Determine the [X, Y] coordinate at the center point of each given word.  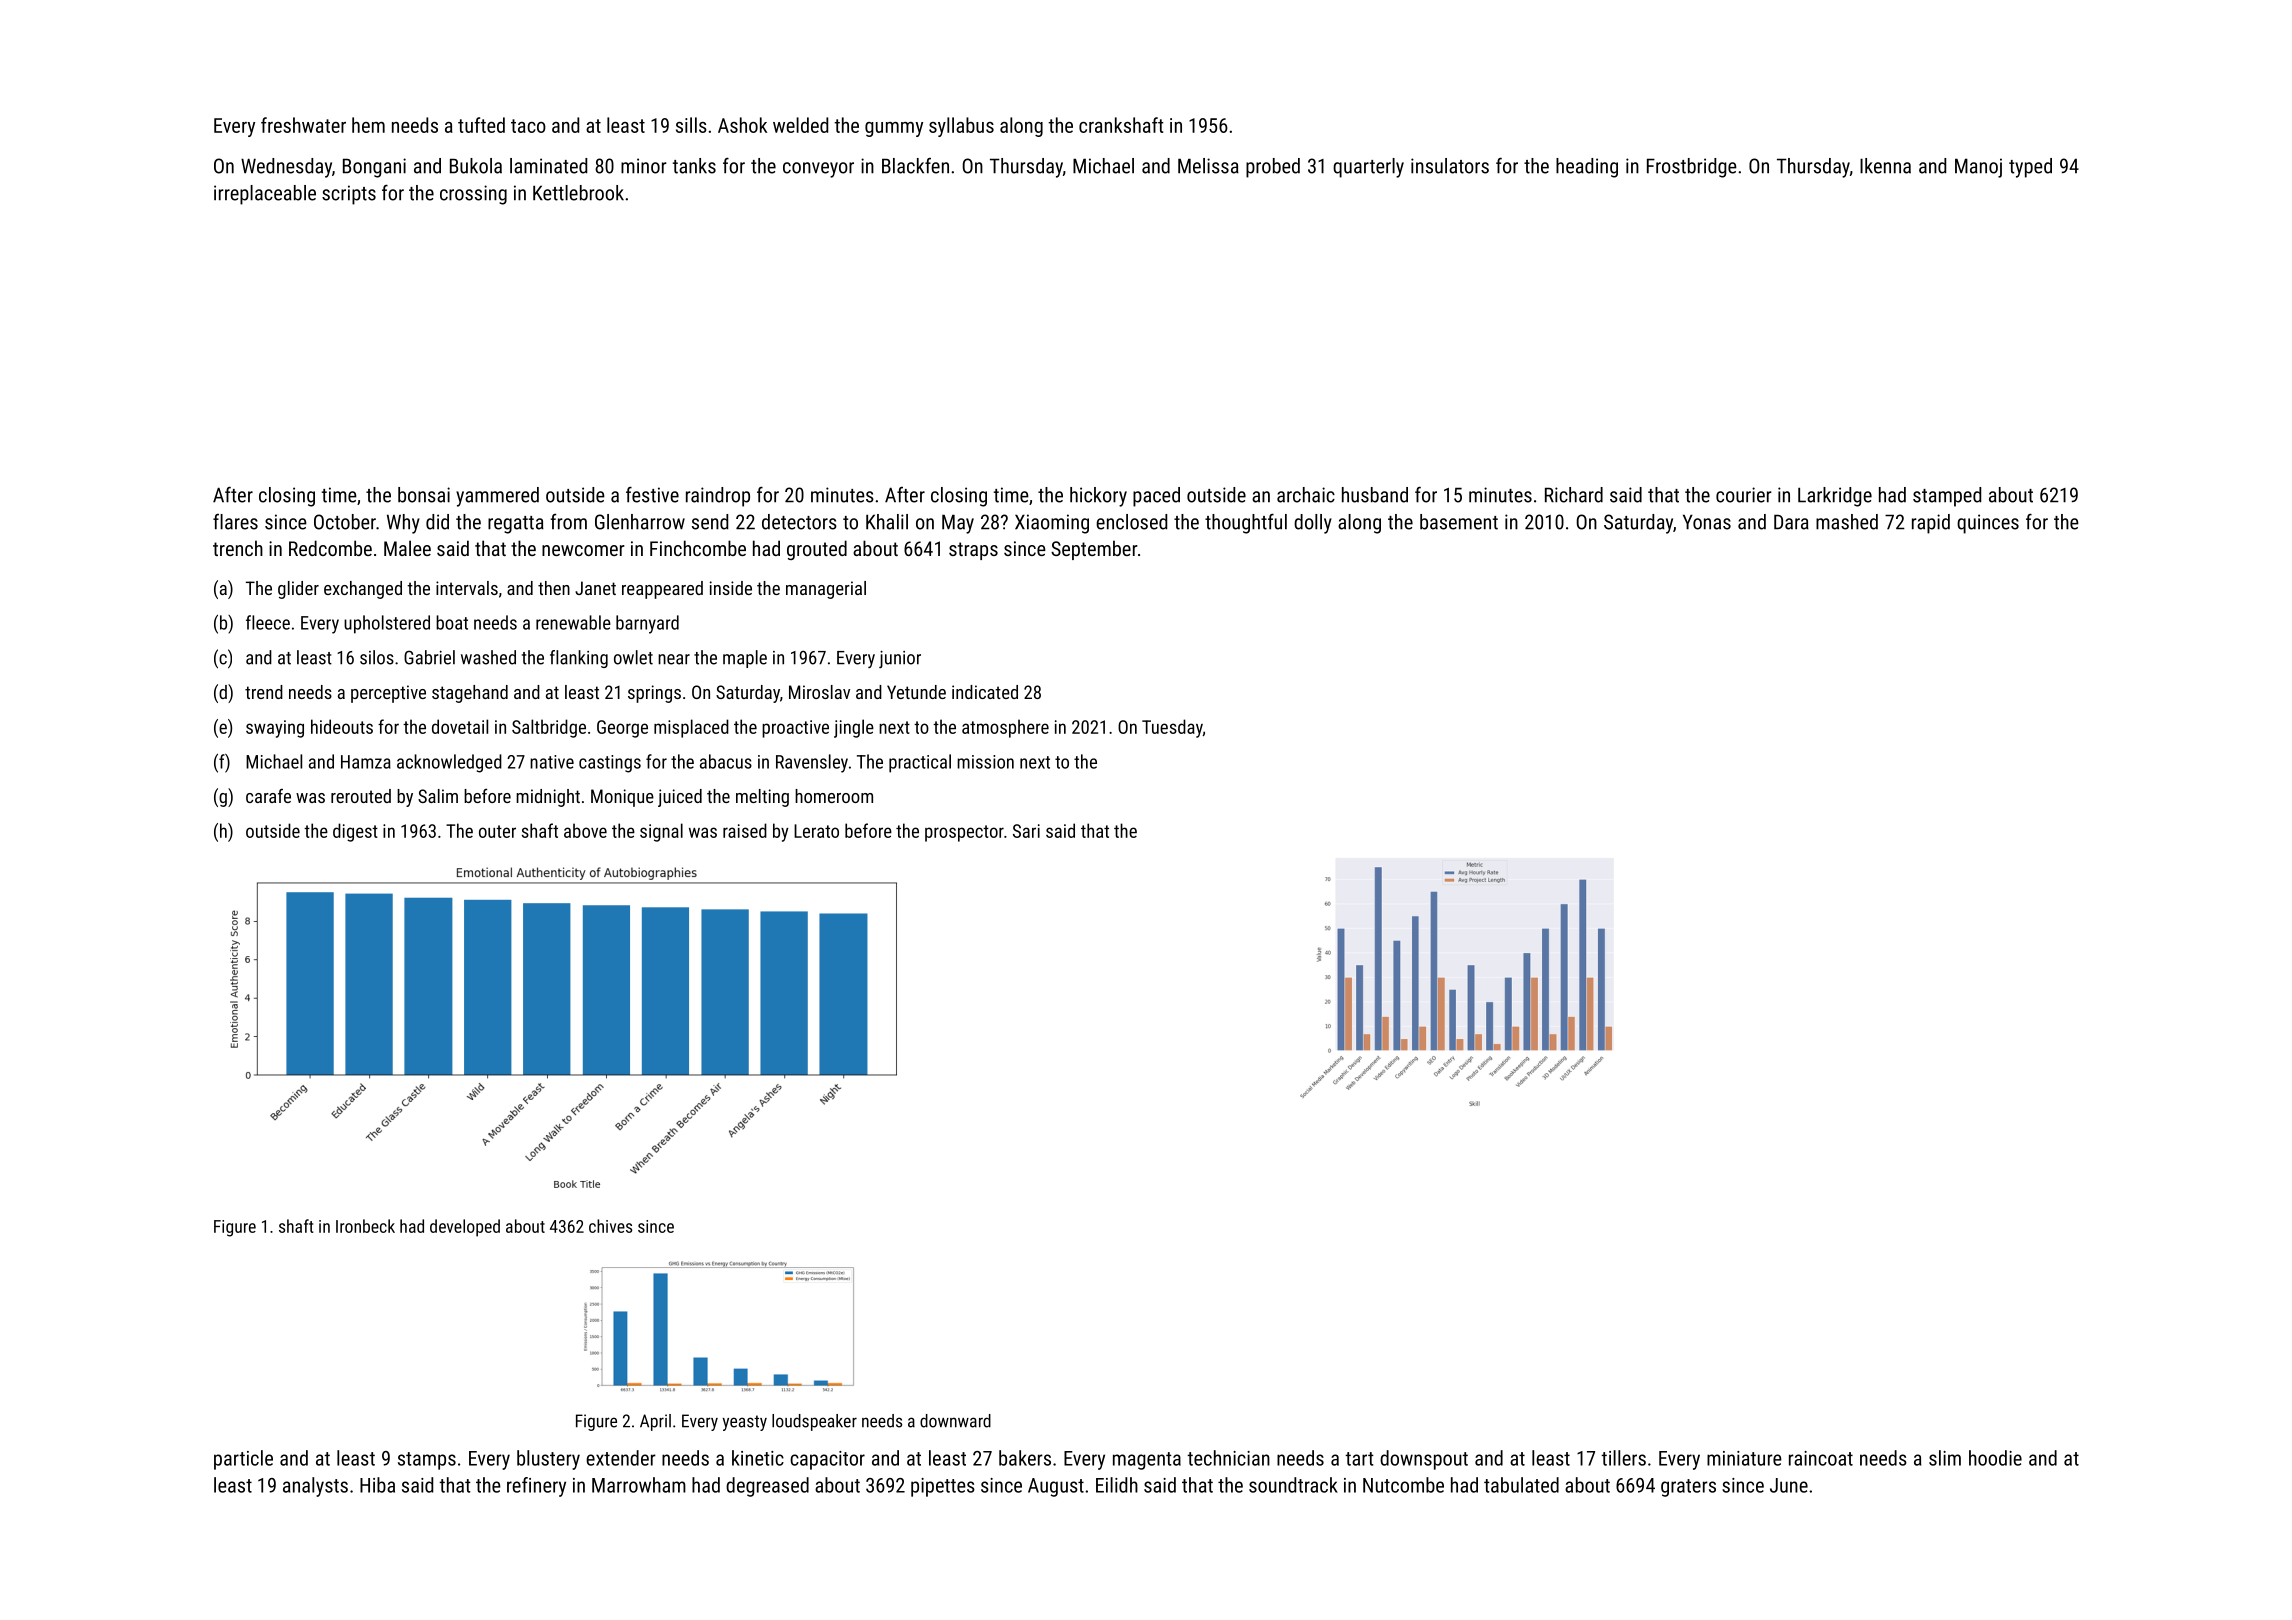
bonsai [424, 495]
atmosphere [1005, 728]
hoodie [1995, 1458]
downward [955, 1421]
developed [465, 1228]
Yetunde [916, 692]
